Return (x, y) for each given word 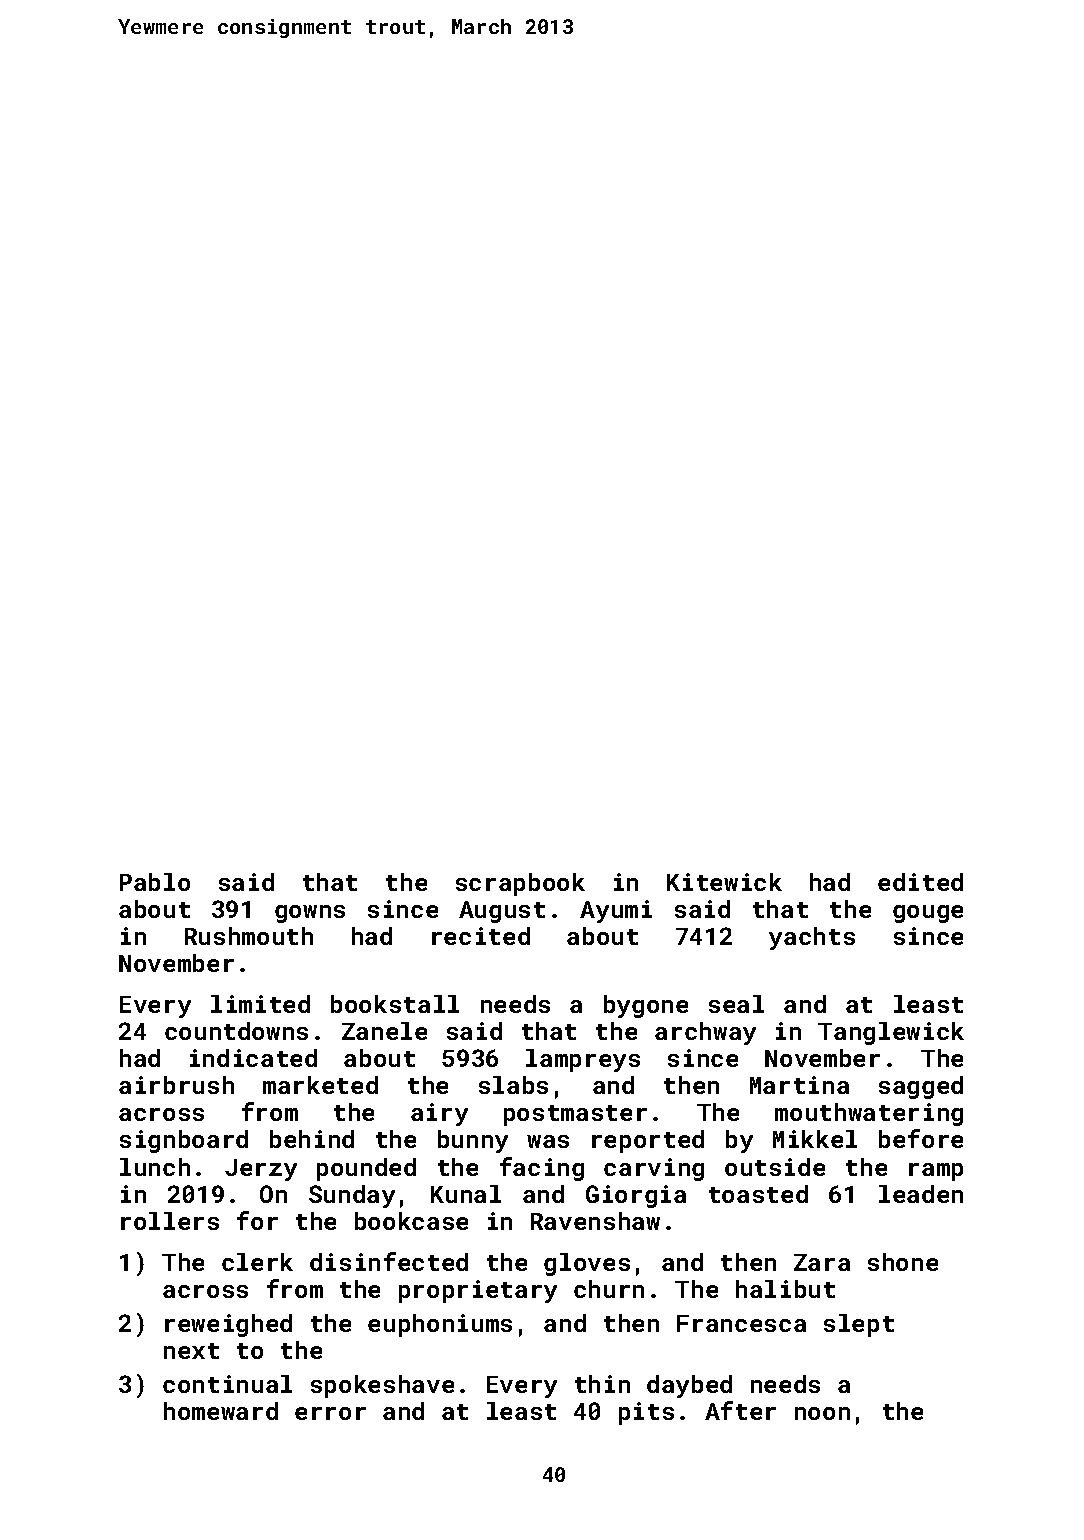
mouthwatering (869, 1114)
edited (920, 882)
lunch (155, 1167)
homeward (221, 1411)
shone (903, 1262)
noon (822, 1413)
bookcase (411, 1221)
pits (646, 1413)
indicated (253, 1058)
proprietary (478, 1291)
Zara (822, 1262)
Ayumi (616, 911)
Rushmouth (249, 936)
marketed (320, 1085)
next (191, 1351)
